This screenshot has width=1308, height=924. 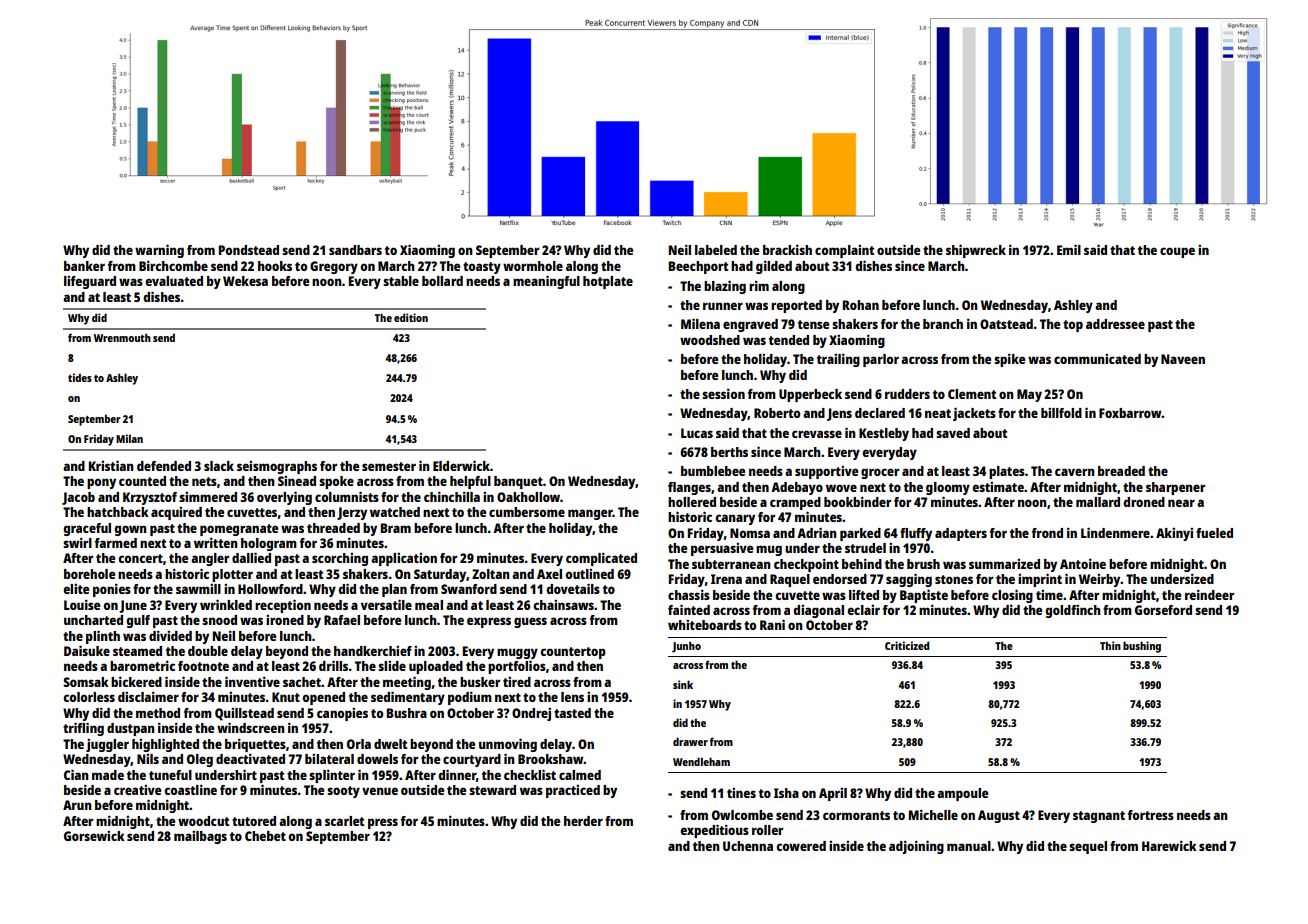 What do you see at coordinates (697, 433) in the screenshot?
I see `Lucas` at bounding box center [697, 433].
